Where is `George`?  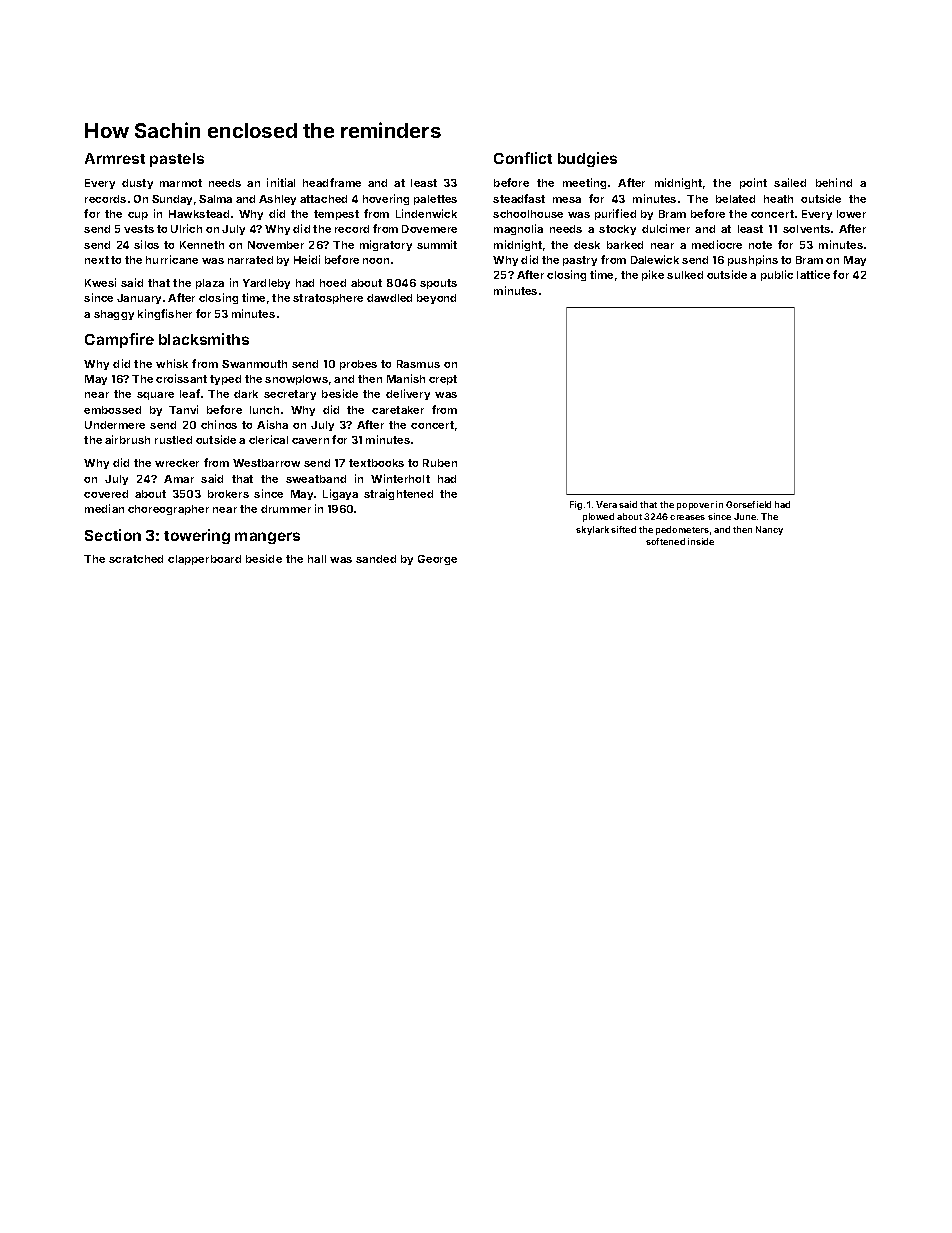 George is located at coordinates (437, 560).
